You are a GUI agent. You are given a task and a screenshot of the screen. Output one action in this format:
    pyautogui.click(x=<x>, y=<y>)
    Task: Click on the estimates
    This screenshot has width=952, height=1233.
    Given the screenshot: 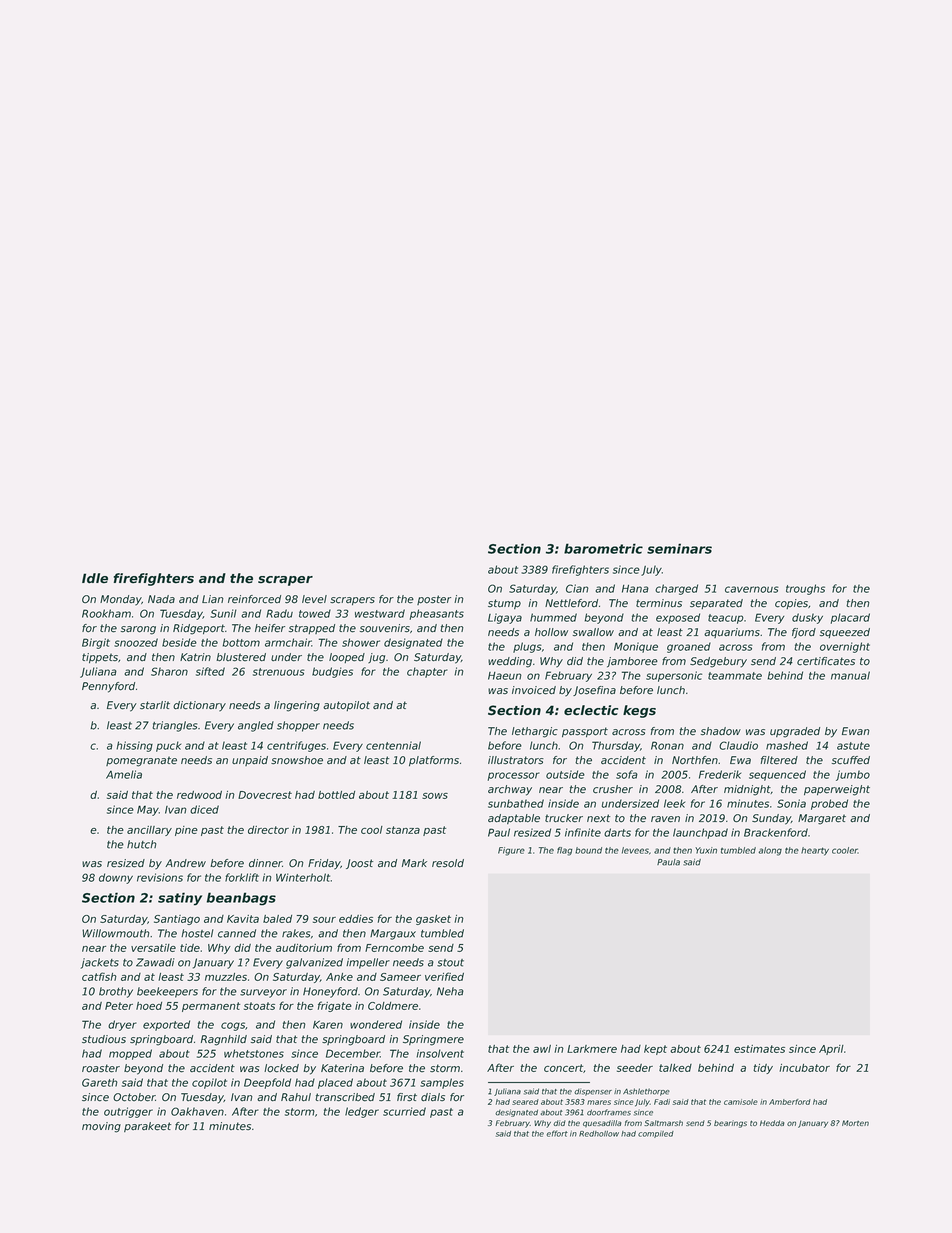 What is the action you would take?
    pyautogui.click(x=759, y=1049)
